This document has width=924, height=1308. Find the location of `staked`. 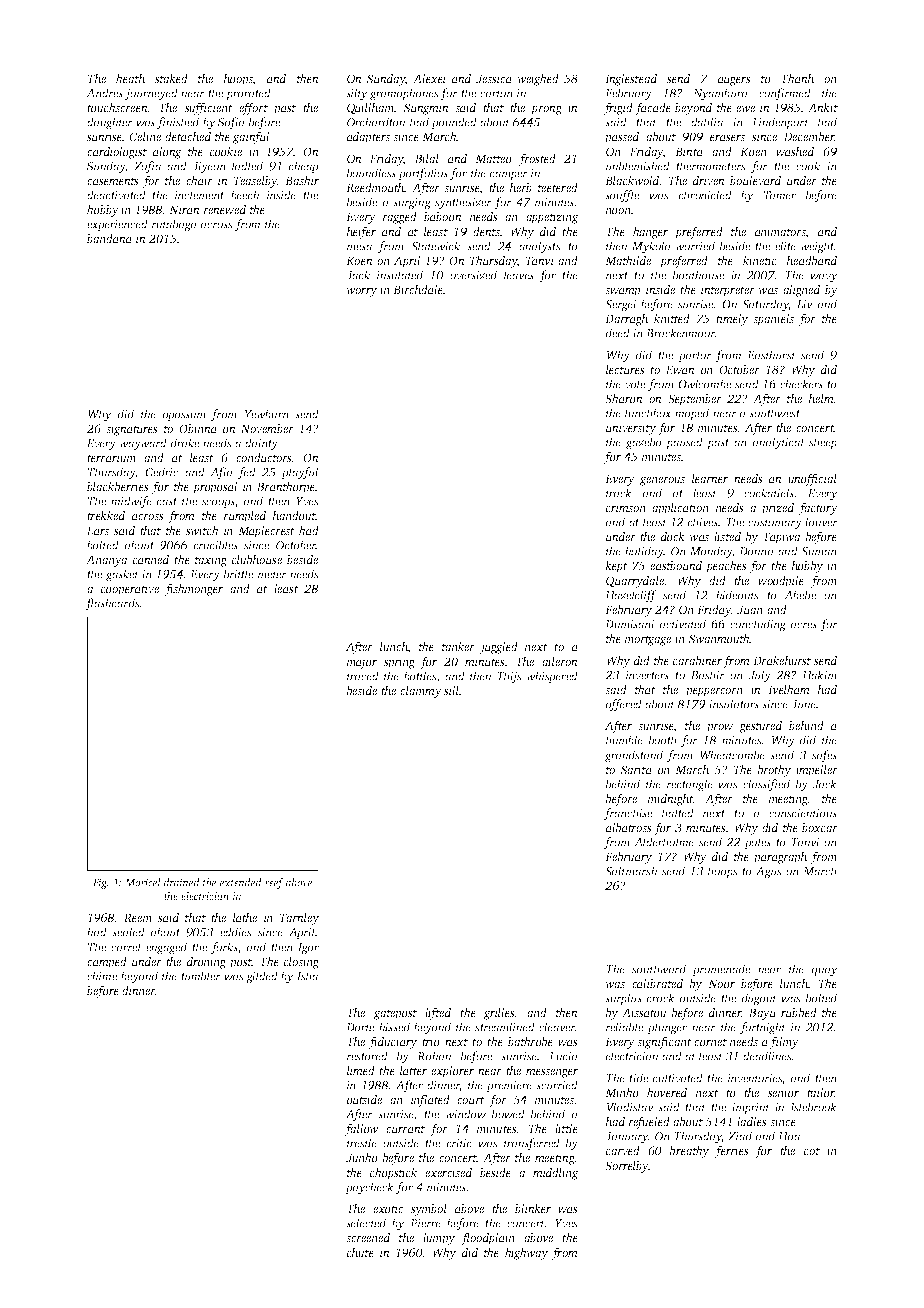

staked is located at coordinates (171, 78).
